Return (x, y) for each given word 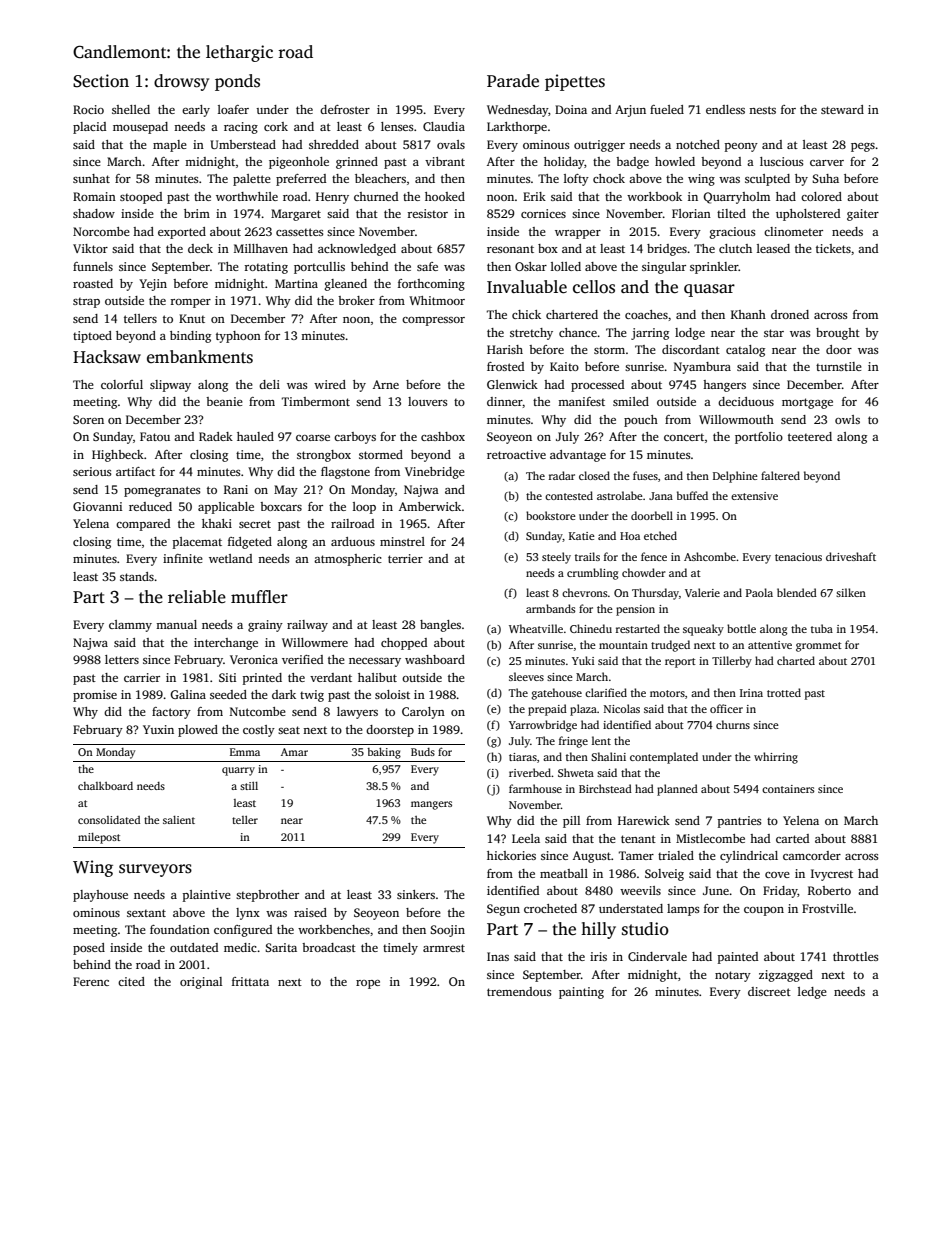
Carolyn (423, 713)
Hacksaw (107, 357)
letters (122, 659)
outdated (194, 947)
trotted (784, 692)
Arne (386, 384)
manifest (581, 401)
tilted (731, 213)
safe (427, 266)
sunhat (91, 178)
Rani (236, 489)
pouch (641, 421)
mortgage (807, 403)
